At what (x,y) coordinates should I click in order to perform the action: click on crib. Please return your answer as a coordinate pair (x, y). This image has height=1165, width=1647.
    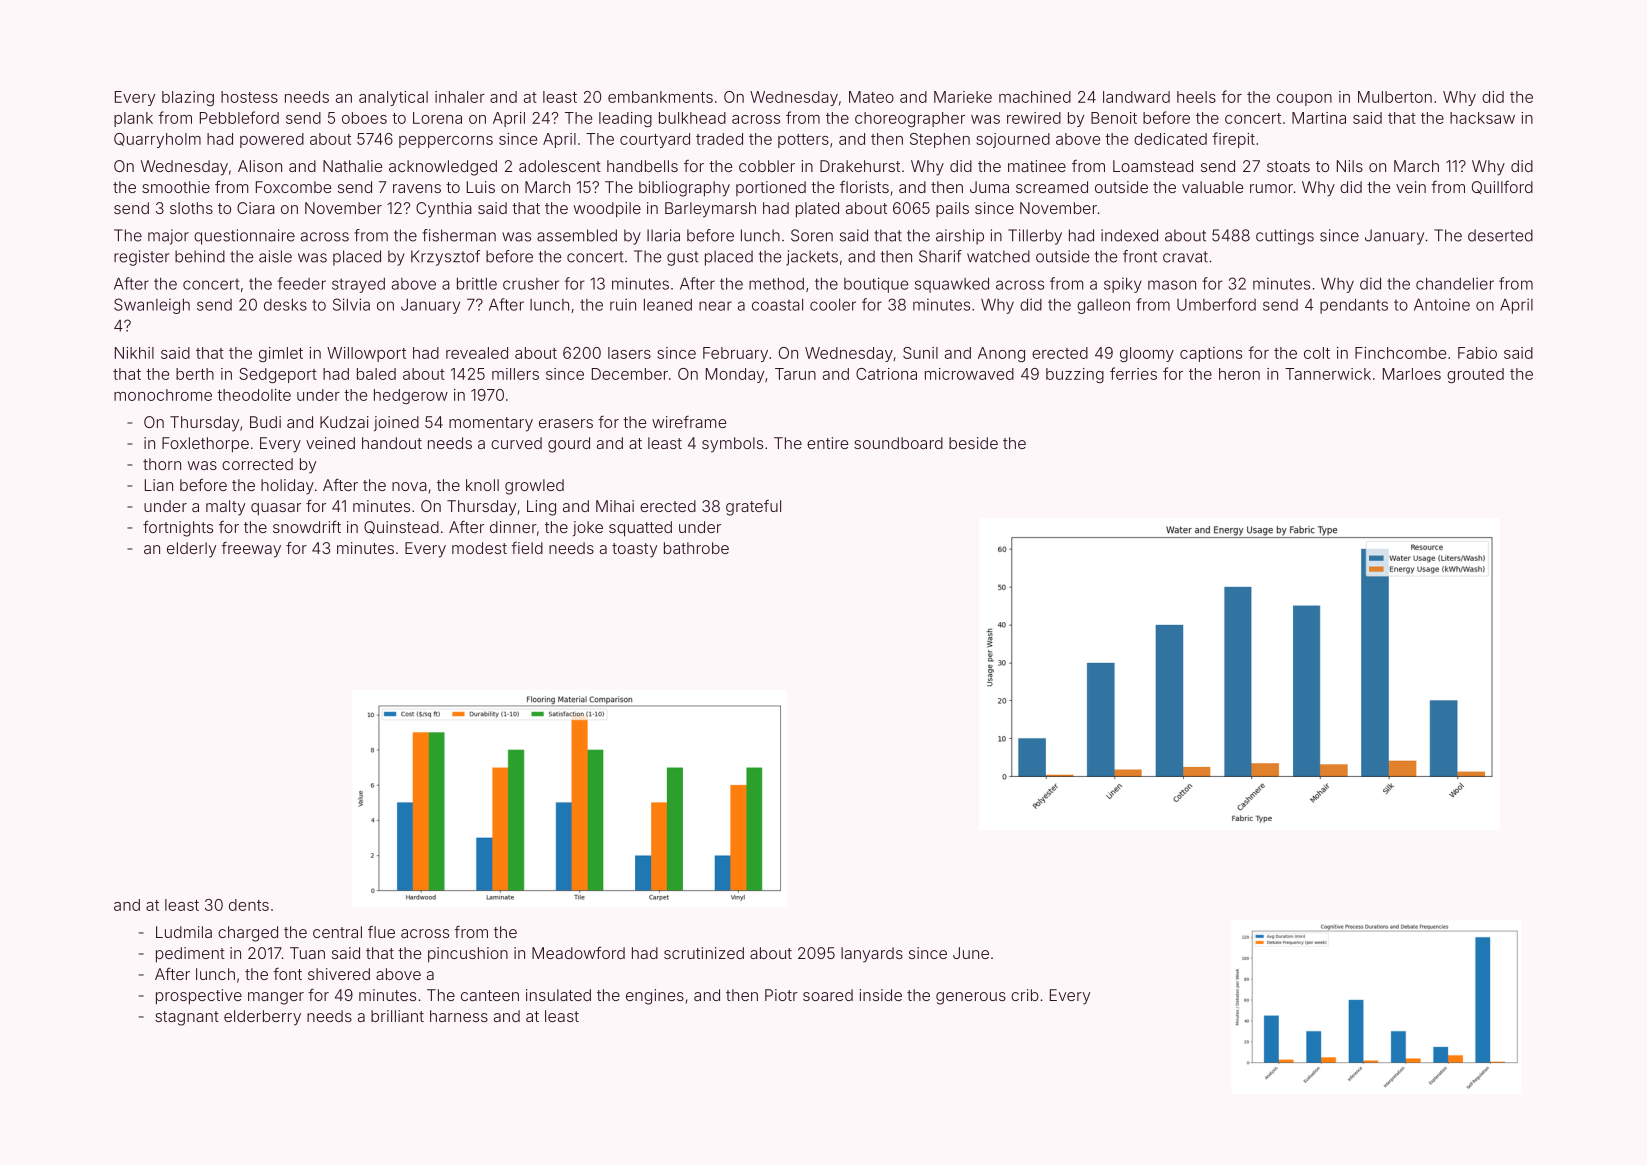
    Looking at the image, I should click on (1025, 995).
